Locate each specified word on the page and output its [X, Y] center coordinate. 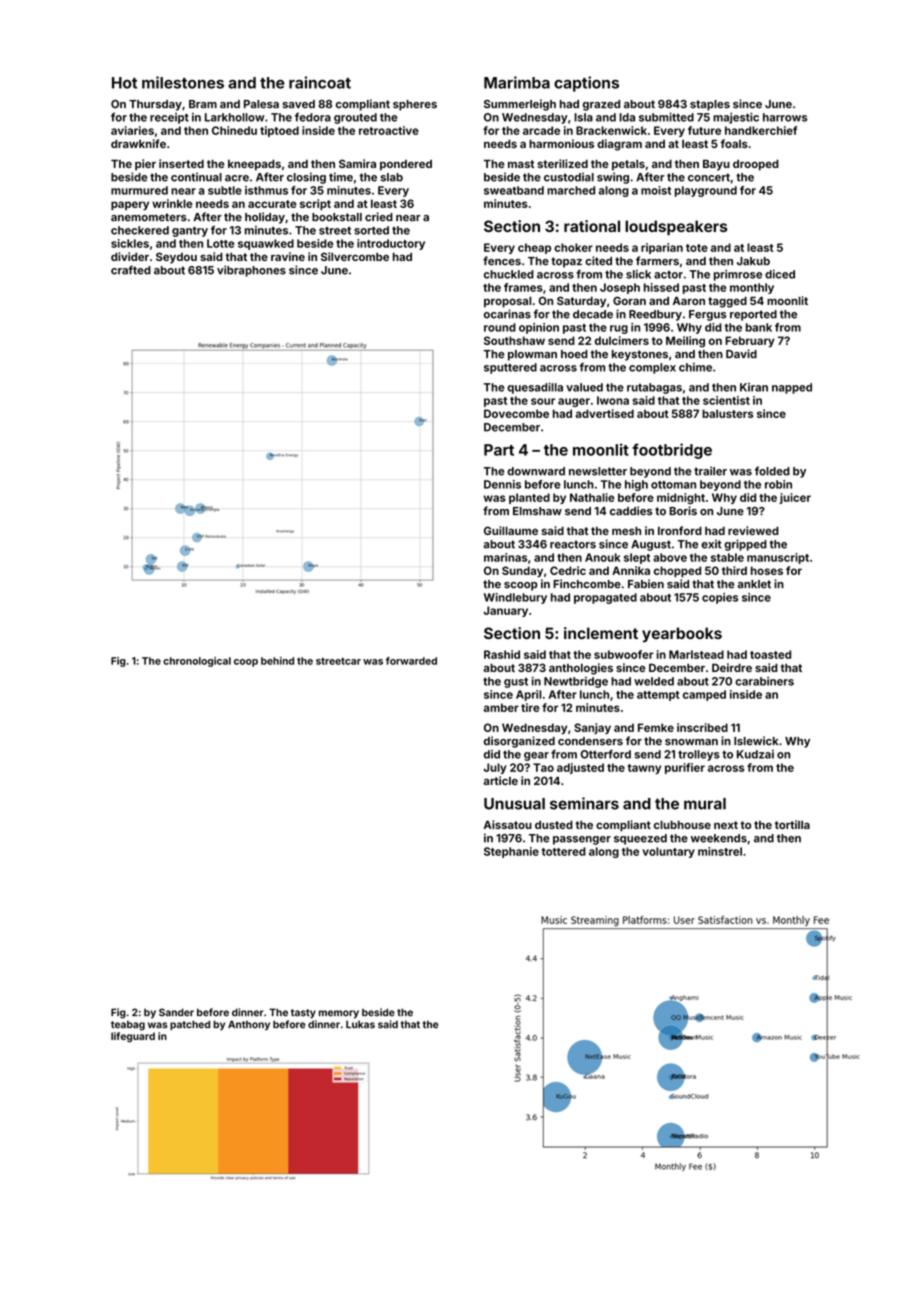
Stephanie [511, 852]
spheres [415, 105]
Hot [124, 83]
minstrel [720, 851]
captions [586, 84]
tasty [303, 1014]
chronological [197, 662]
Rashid [502, 654]
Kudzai [755, 754]
